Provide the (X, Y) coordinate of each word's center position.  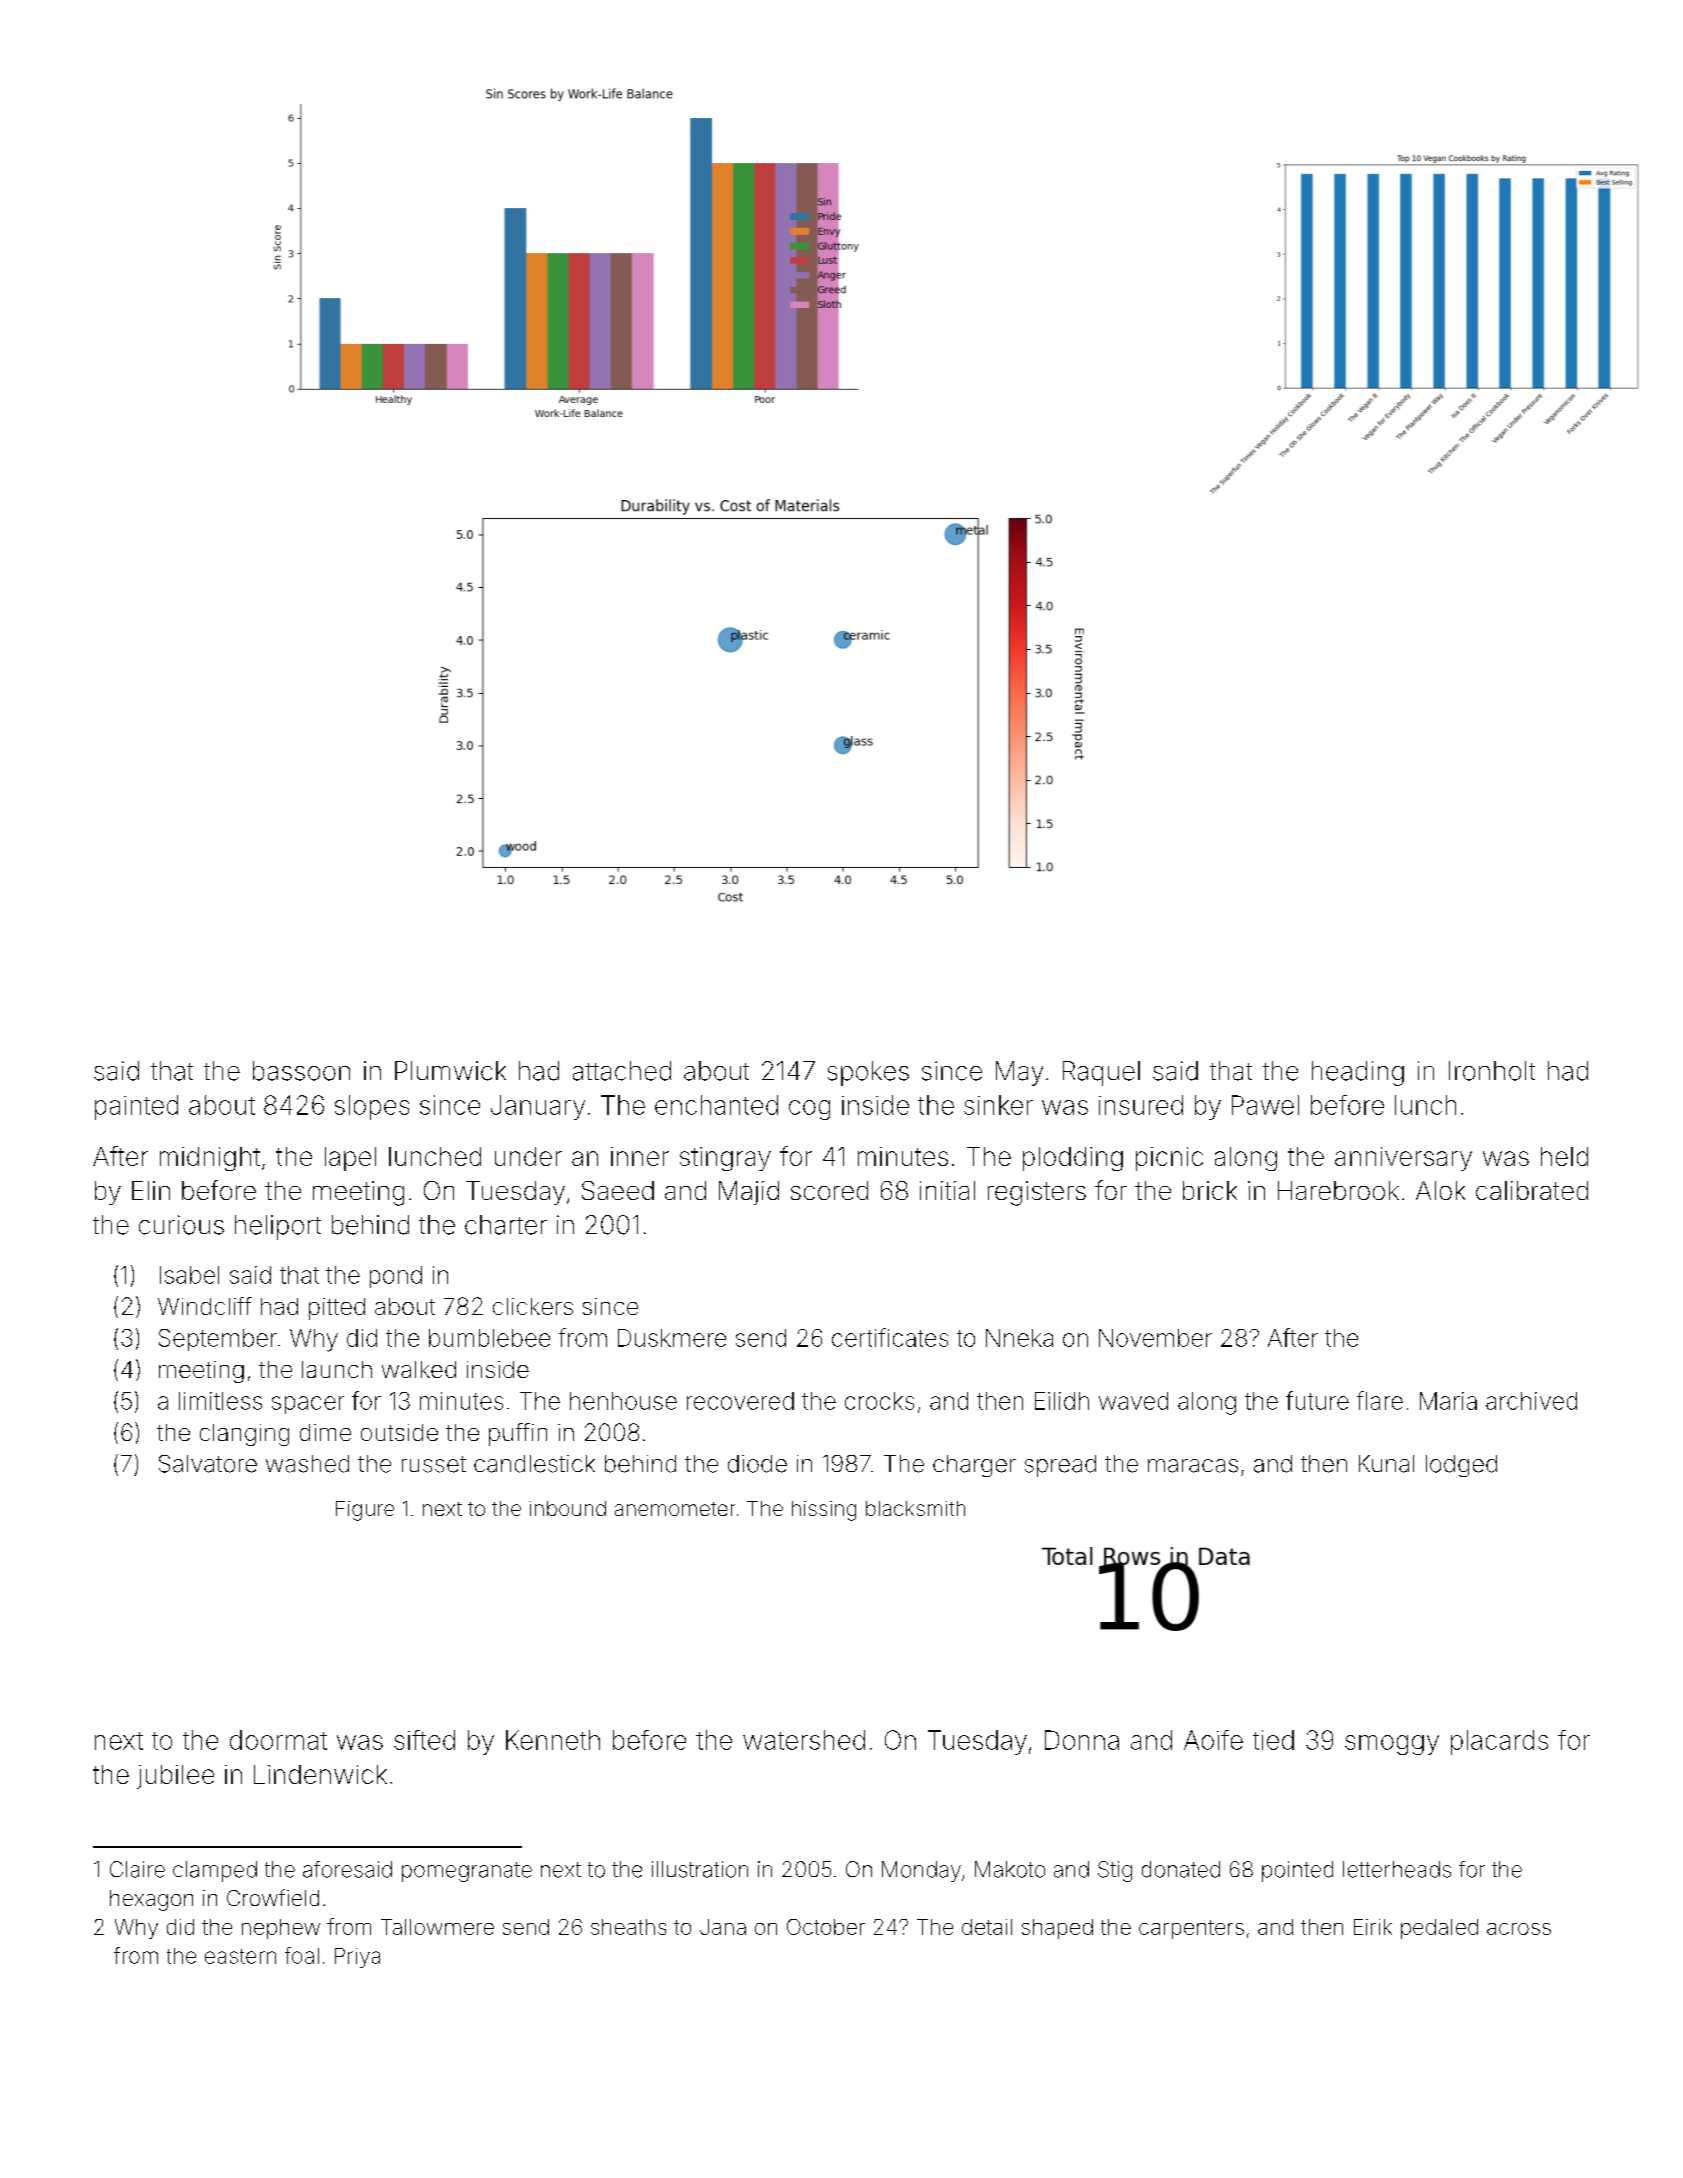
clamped (215, 1871)
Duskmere (672, 1338)
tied (1273, 1740)
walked (419, 1369)
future (1317, 1400)
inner (640, 1156)
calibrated (1532, 1190)
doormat (278, 1740)
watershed (804, 1740)
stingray (725, 1159)
